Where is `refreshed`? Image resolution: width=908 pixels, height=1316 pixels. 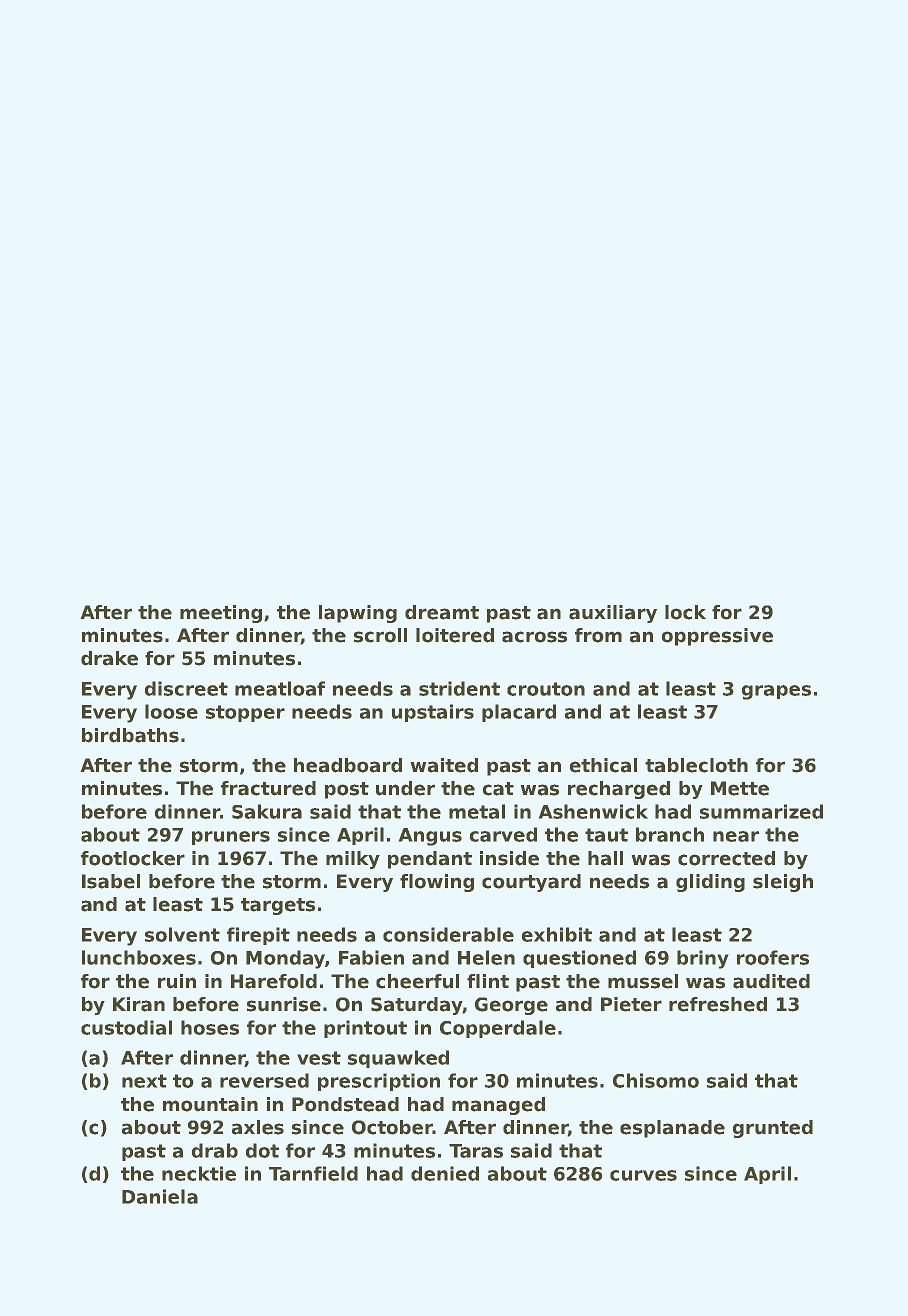
refreshed is located at coordinates (718, 1004).
